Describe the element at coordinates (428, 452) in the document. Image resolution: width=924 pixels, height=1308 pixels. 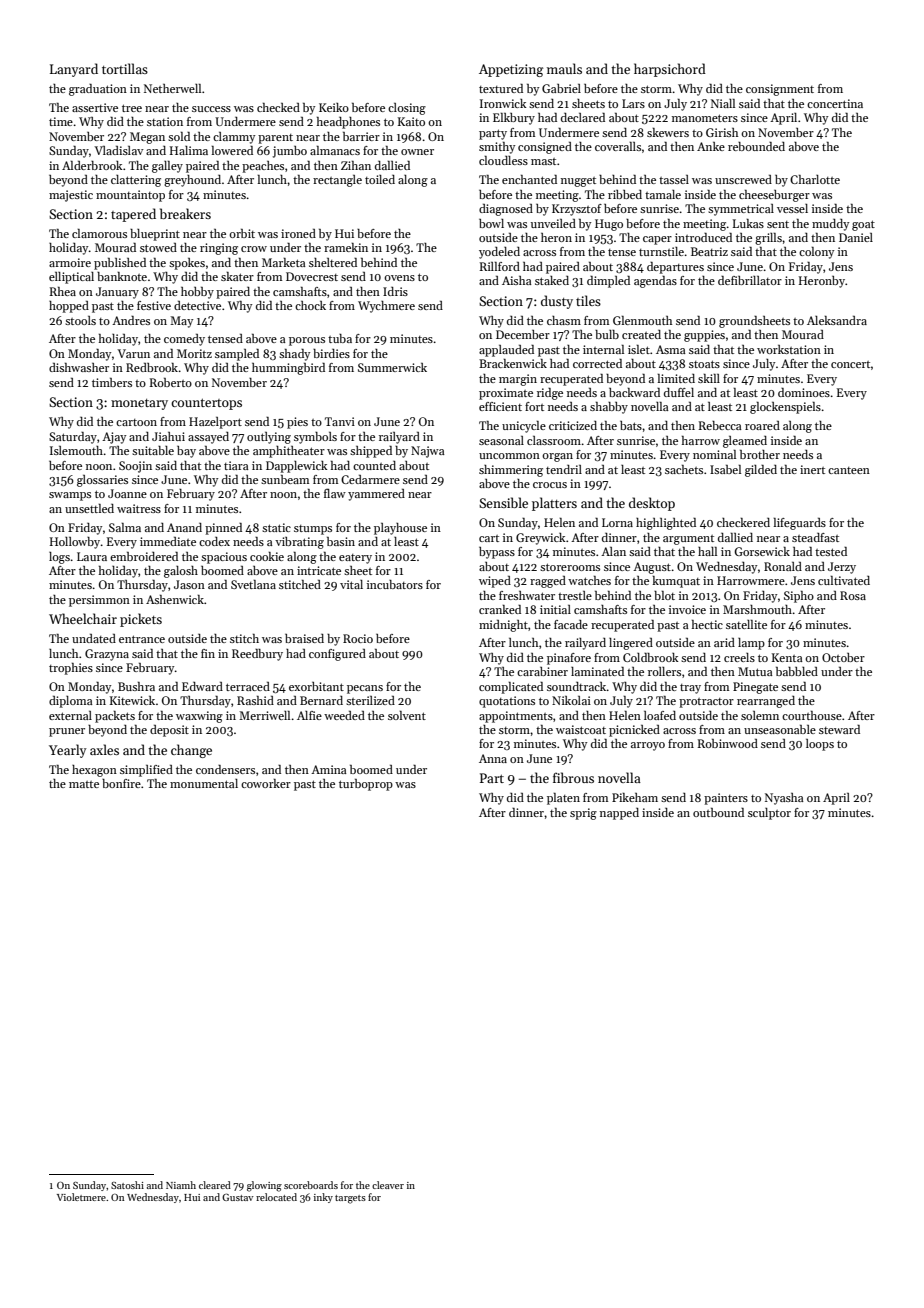
I see `Najwa` at that location.
